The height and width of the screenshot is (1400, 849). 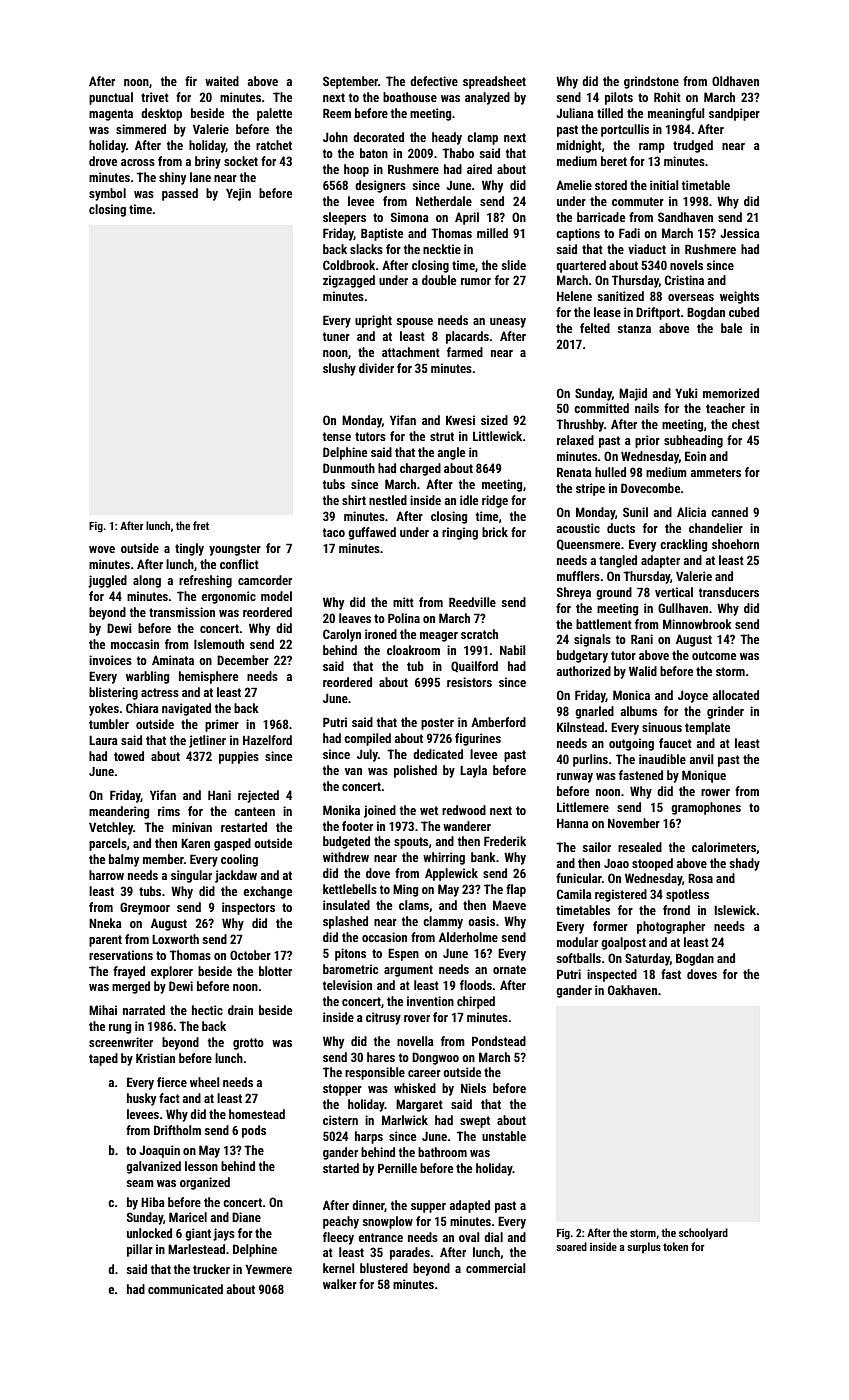 I want to click on inspectors, so click(x=248, y=908).
